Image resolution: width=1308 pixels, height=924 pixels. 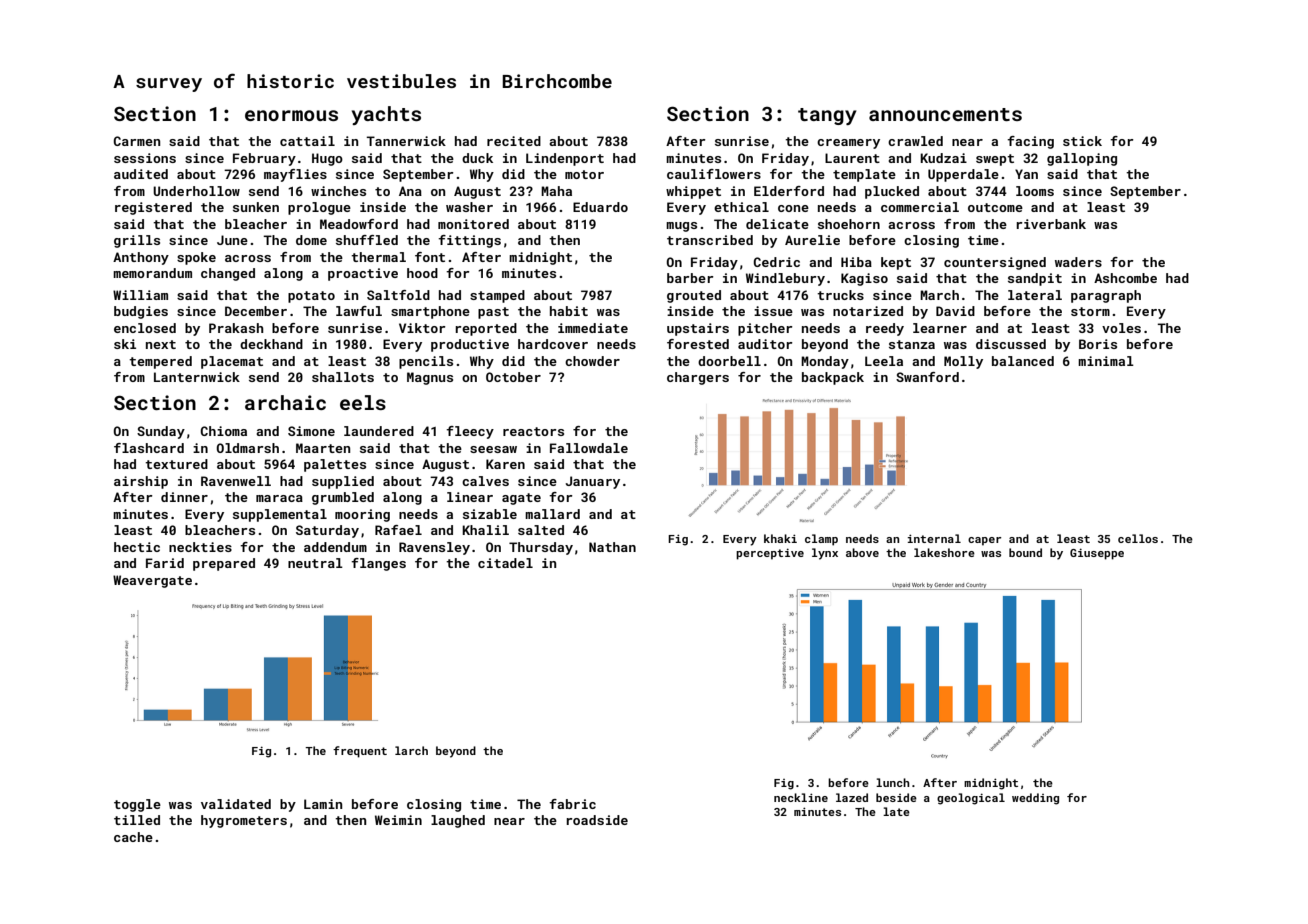 I want to click on Nathan, so click(x=612, y=547).
